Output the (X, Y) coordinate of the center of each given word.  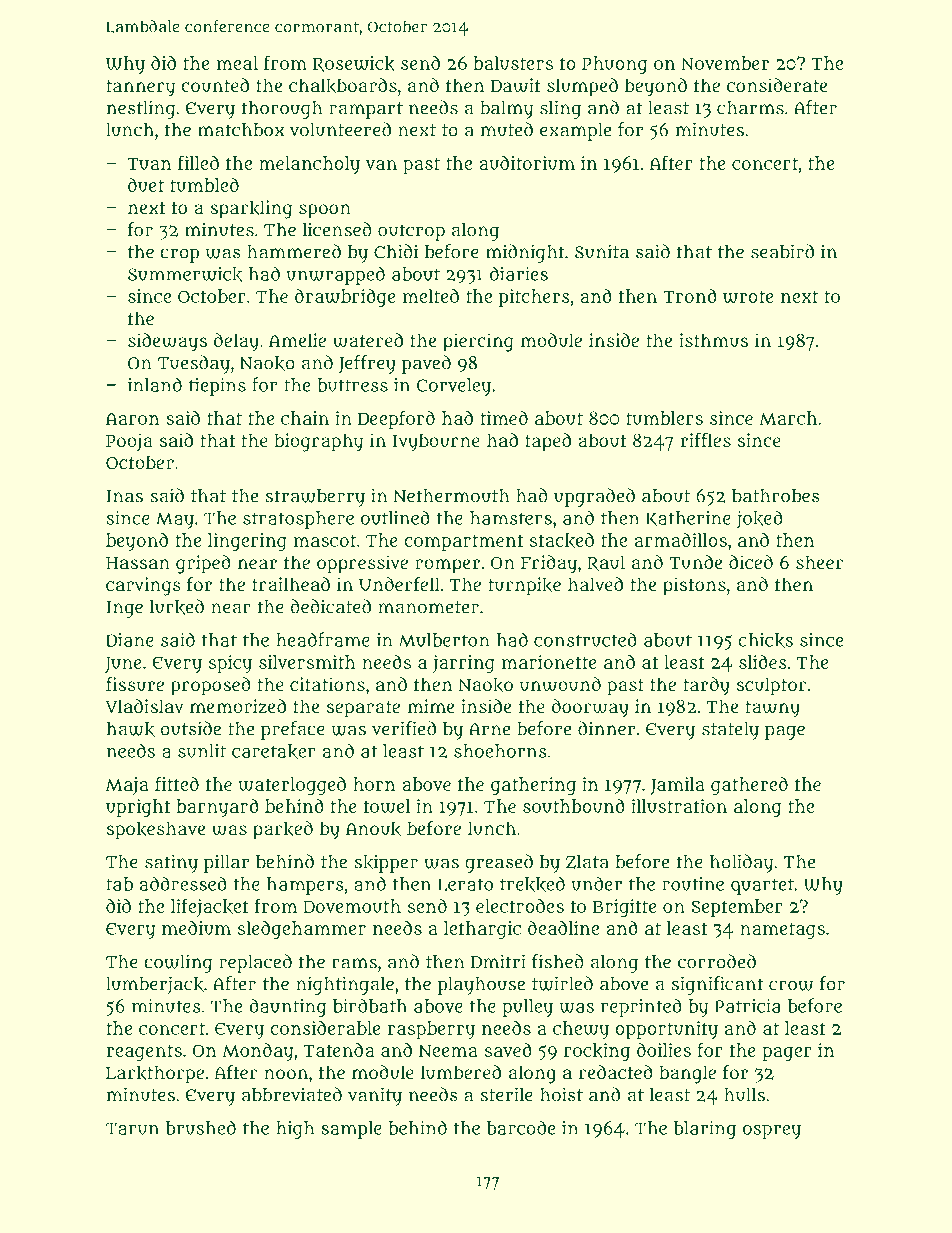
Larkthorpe (155, 1074)
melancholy (309, 165)
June (123, 665)
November (725, 63)
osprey (772, 1132)
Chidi (396, 251)
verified (404, 728)
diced (751, 562)
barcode (521, 1127)
